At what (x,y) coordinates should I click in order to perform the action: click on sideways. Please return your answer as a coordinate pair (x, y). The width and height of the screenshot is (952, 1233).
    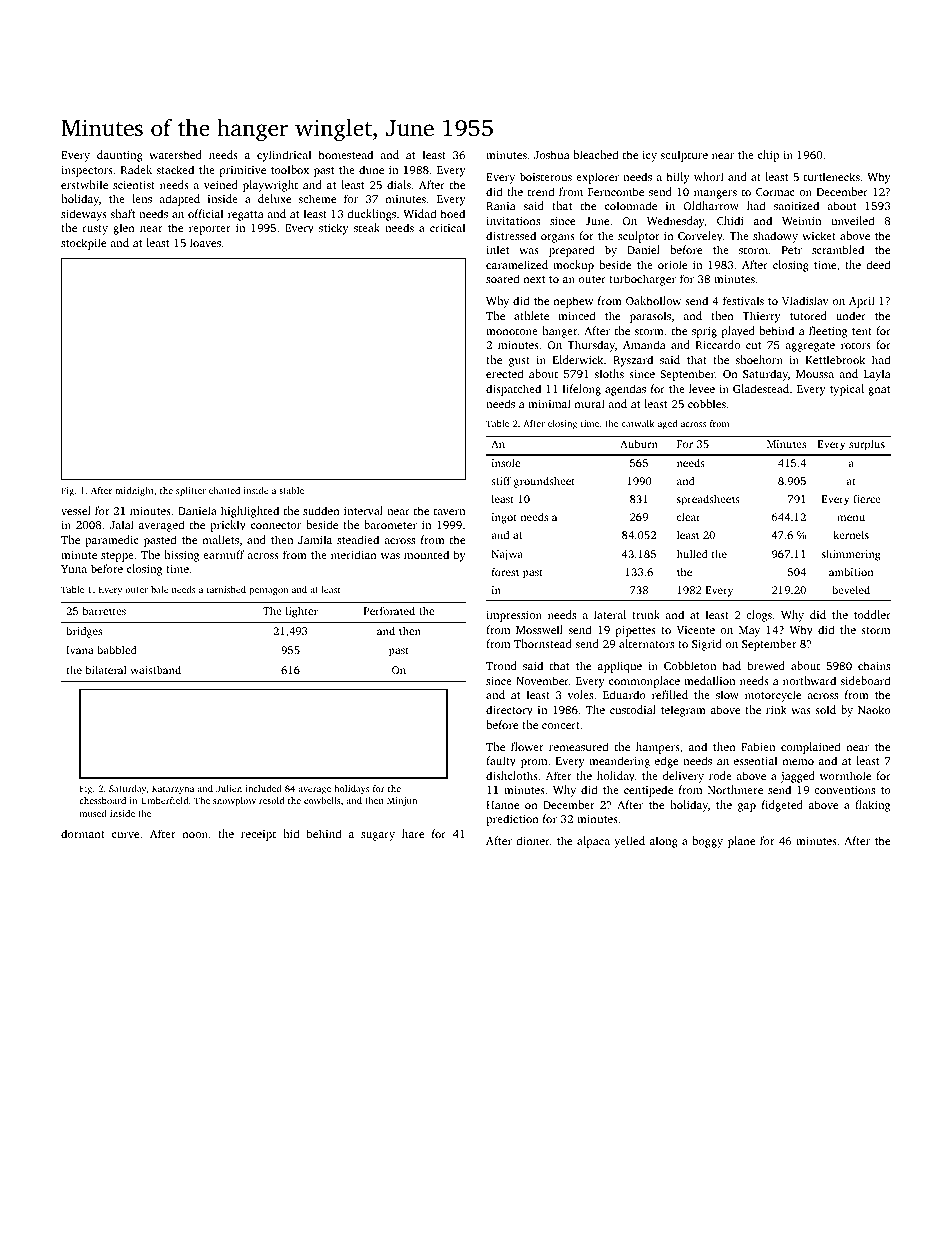
    Looking at the image, I should click on (84, 215).
